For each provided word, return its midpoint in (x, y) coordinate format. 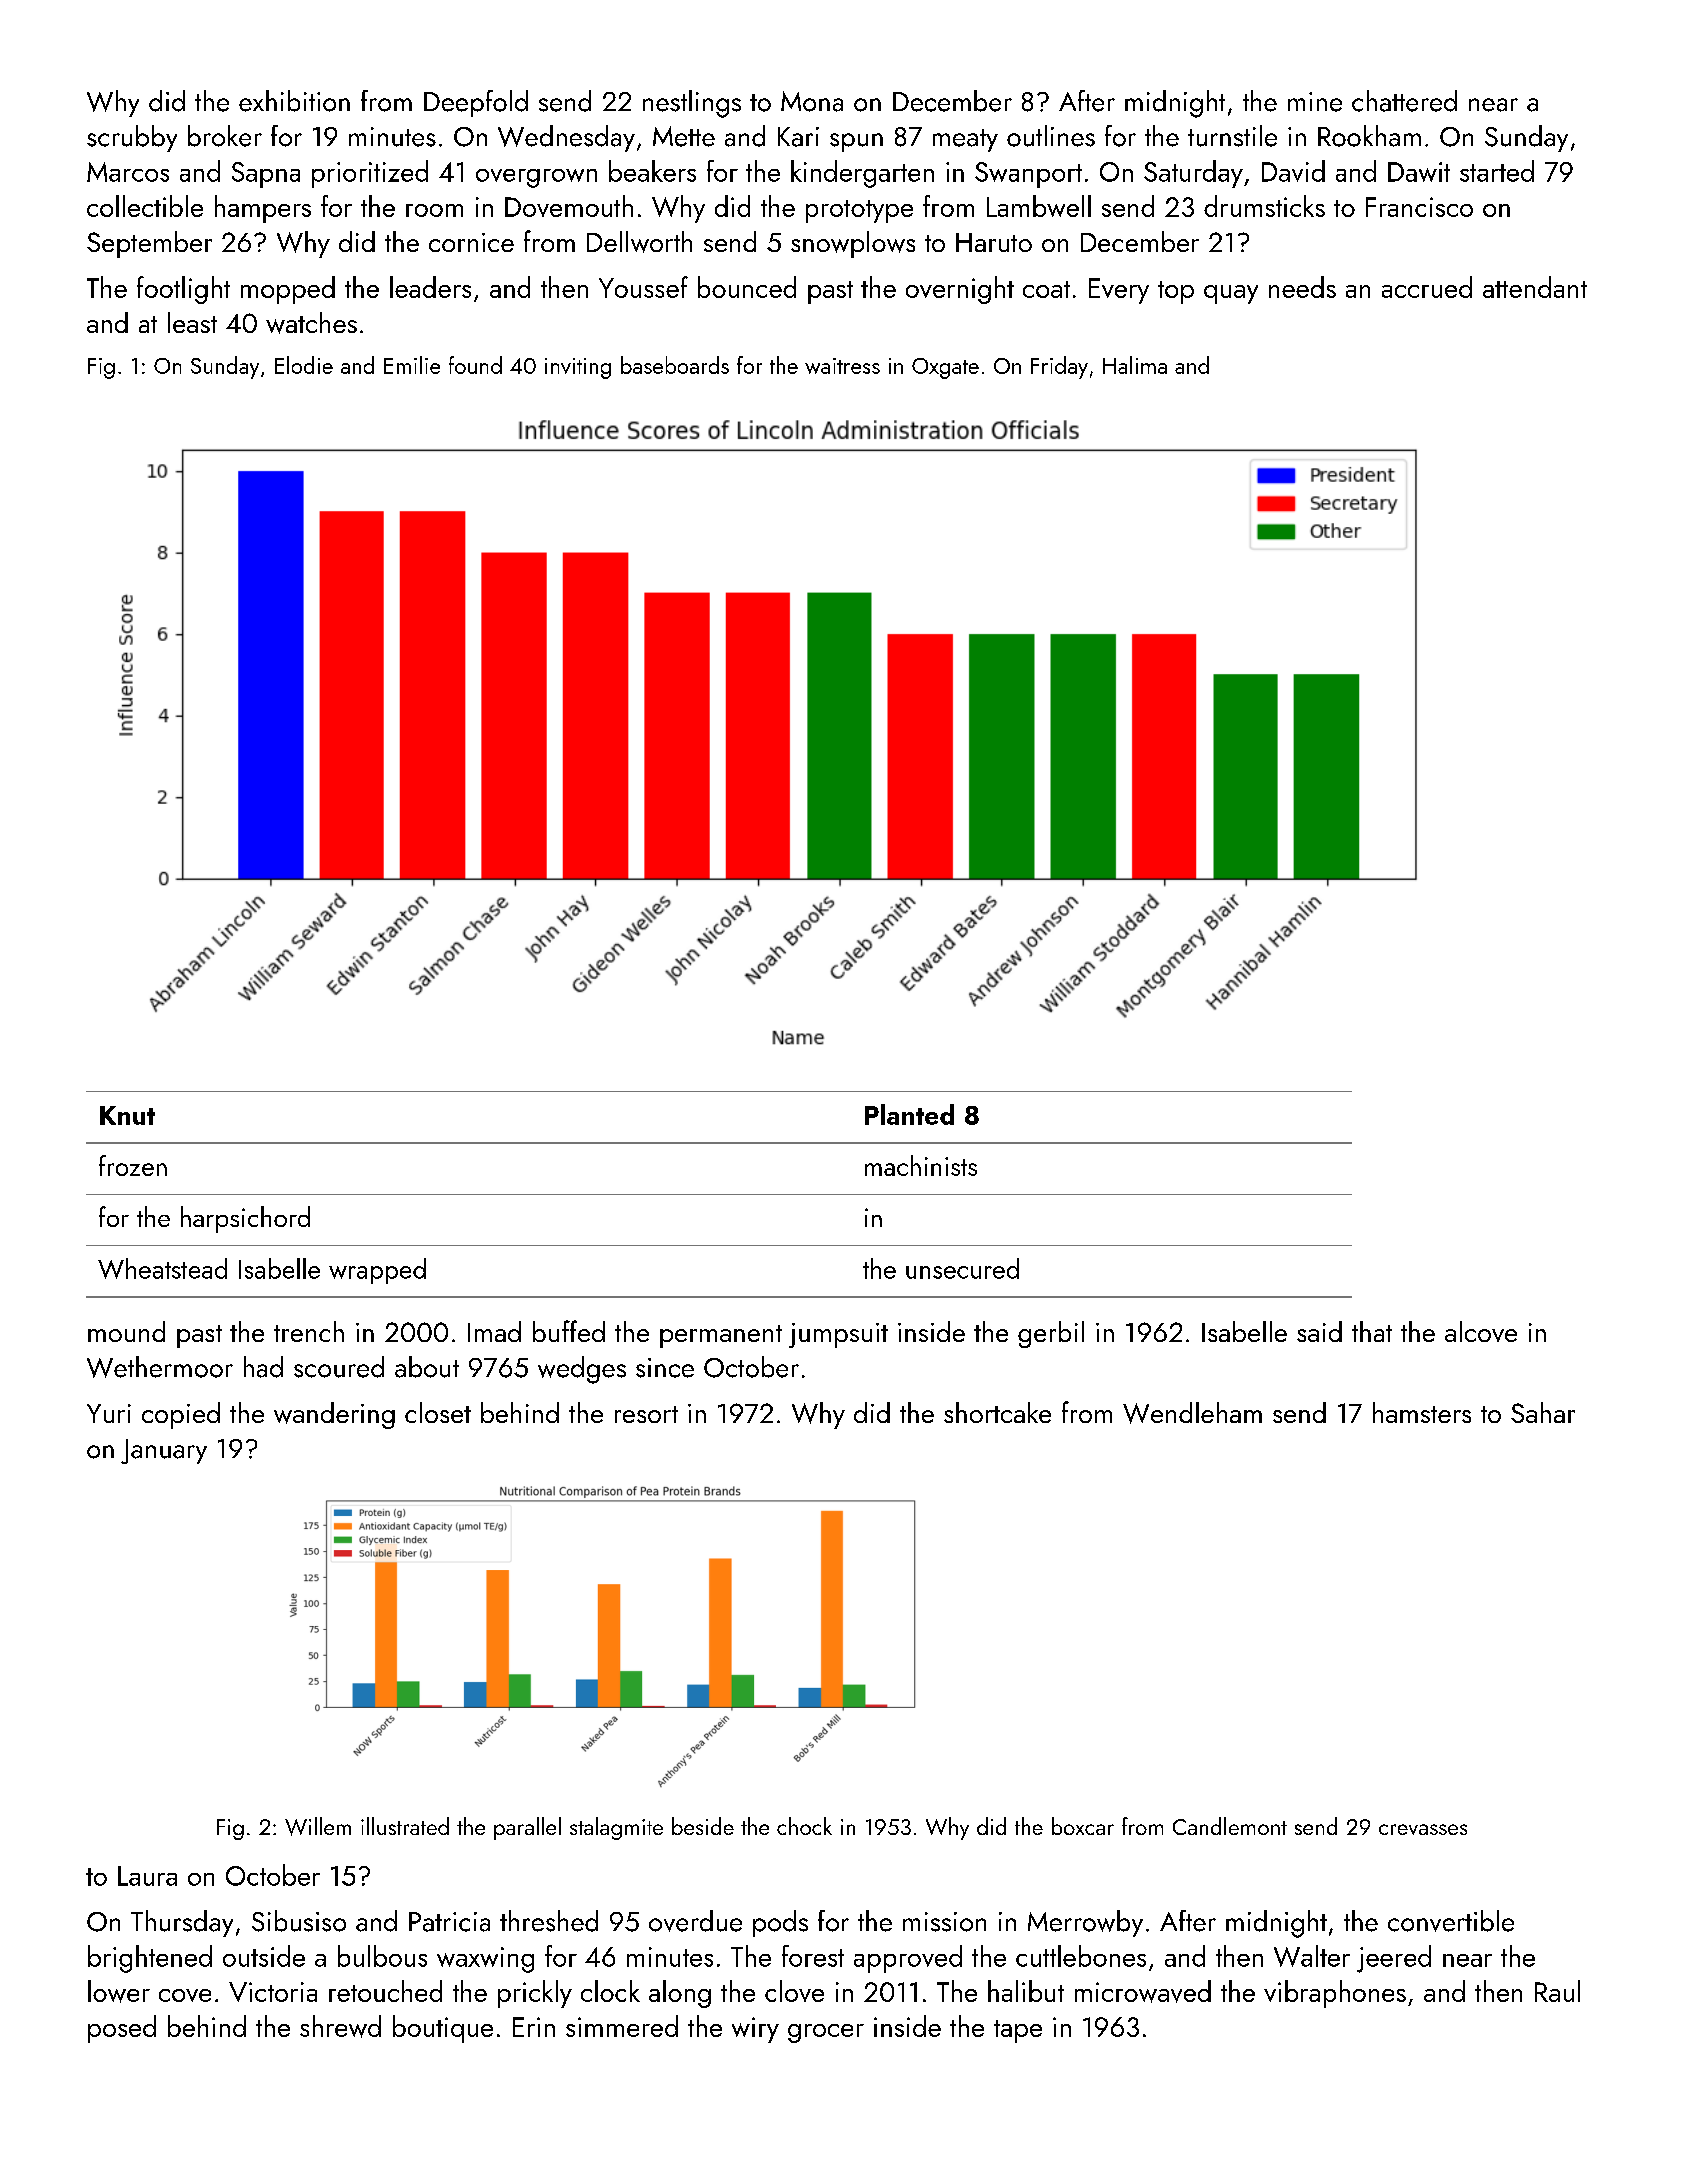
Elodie (304, 365)
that (1372, 1331)
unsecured (962, 1268)
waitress (842, 366)
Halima (1135, 365)
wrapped (377, 1271)
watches (311, 323)
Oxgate (945, 368)
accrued (1427, 287)
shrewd (340, 2026)
